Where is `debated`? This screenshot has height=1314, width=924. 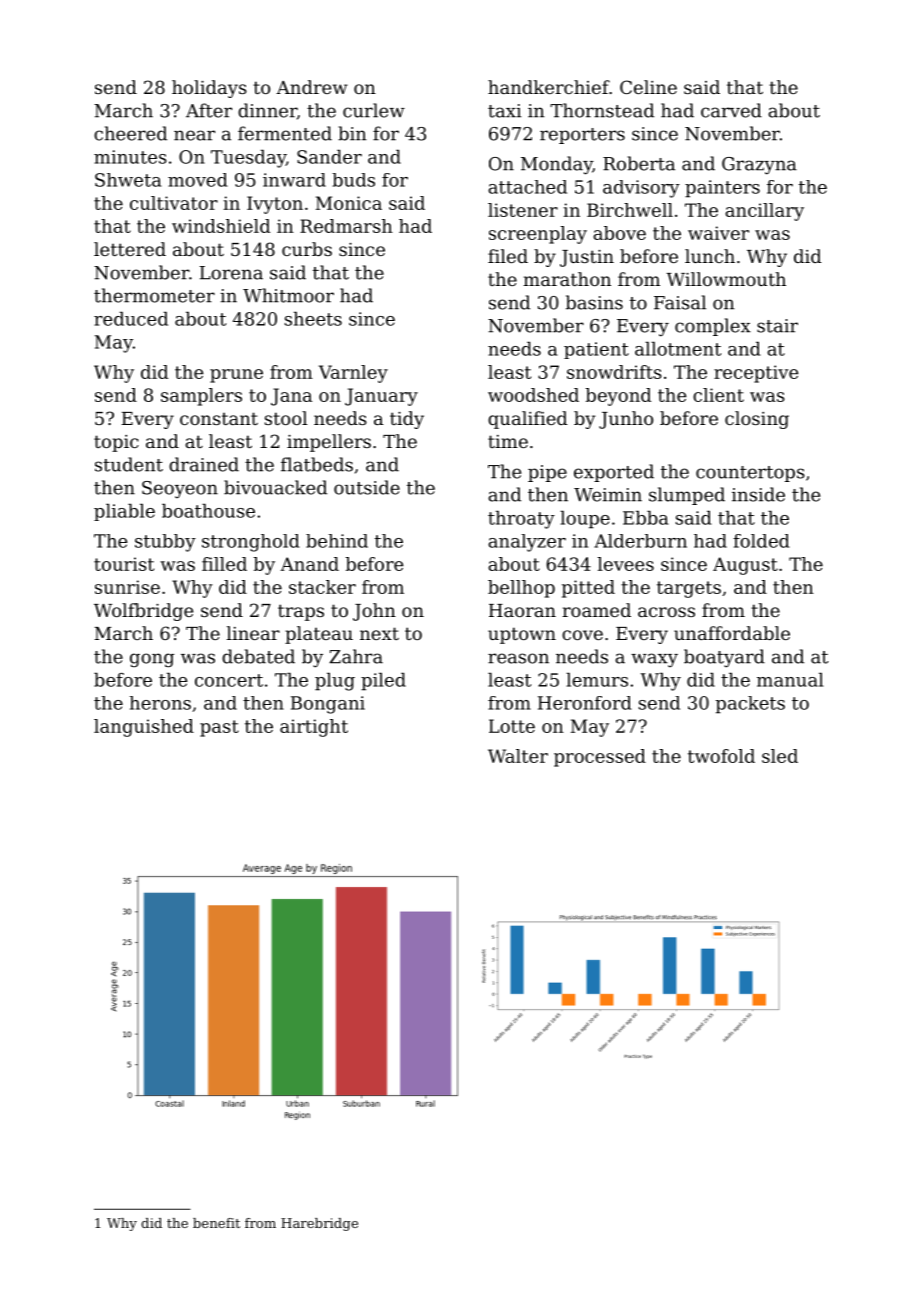
debated is located at coordinates (258, 656).
